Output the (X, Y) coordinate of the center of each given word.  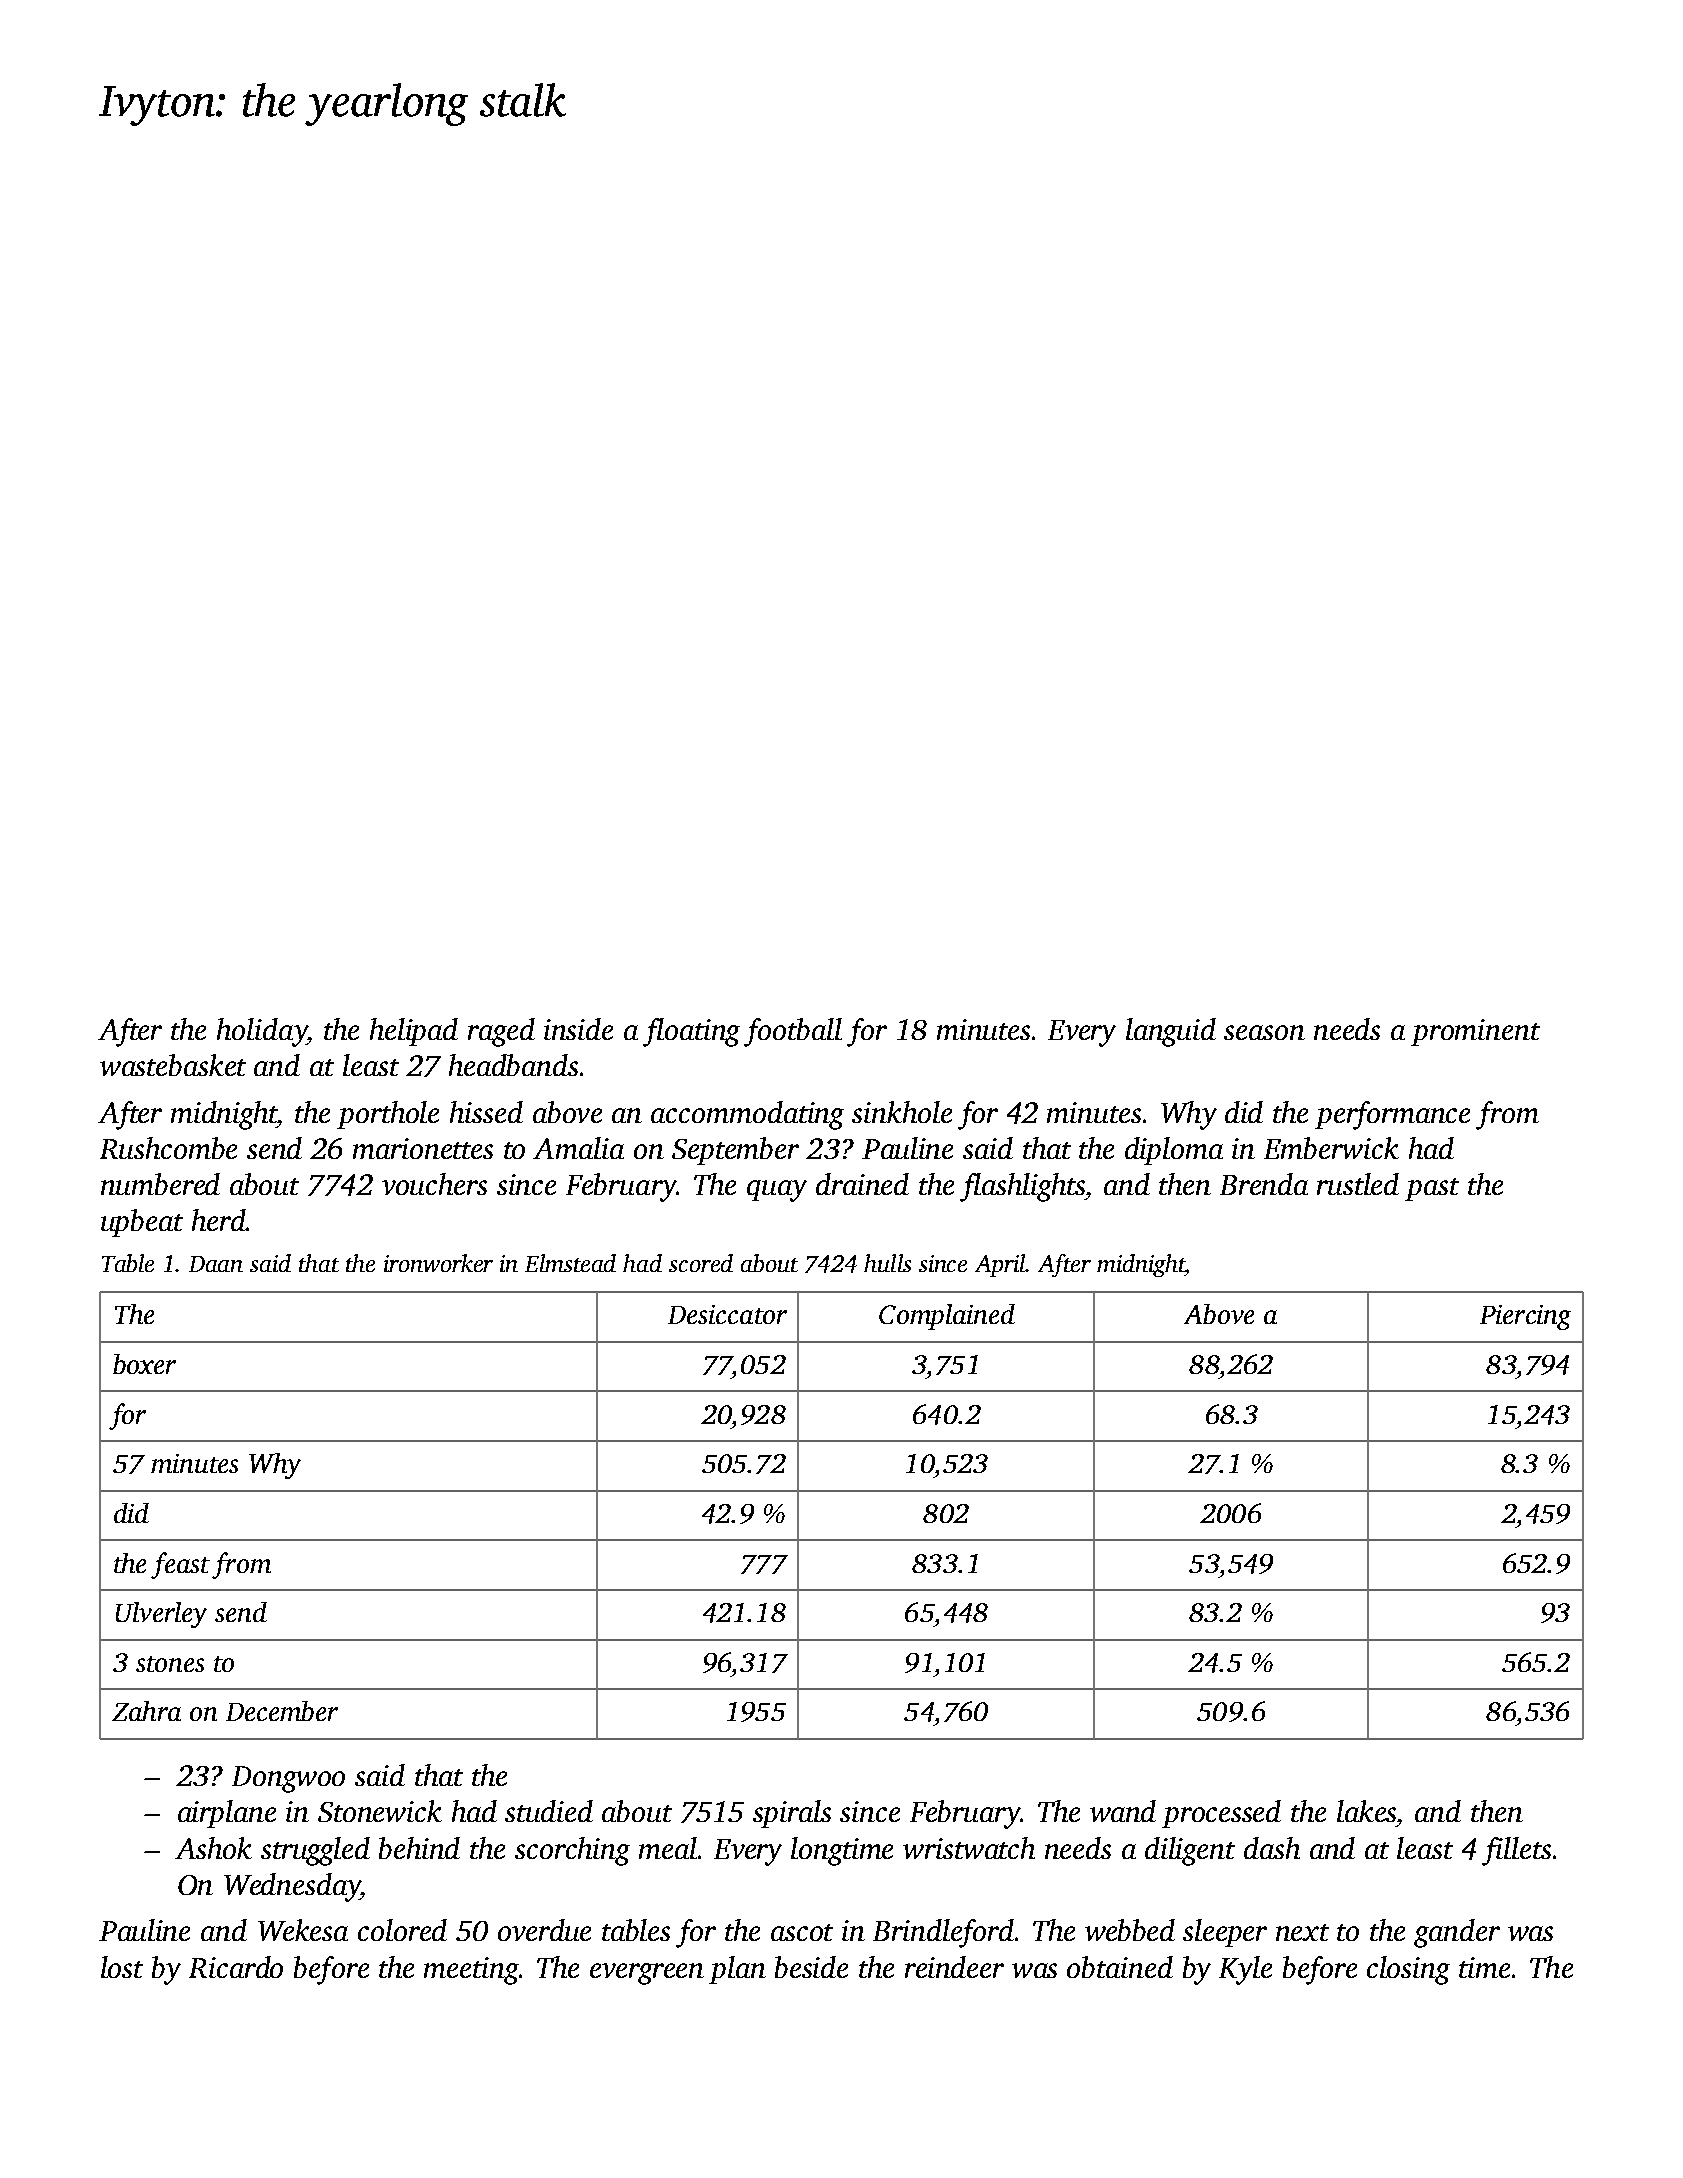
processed (1221, 1814)
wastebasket (173, 1065)
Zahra (146, 1711)
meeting (471, 1971)
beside (811, 1967)
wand (1123, 1811)
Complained (947, 1317)
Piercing (1525, 1317)
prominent (1475, 1032)
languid (1171, 1032)
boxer (144, 1364)
